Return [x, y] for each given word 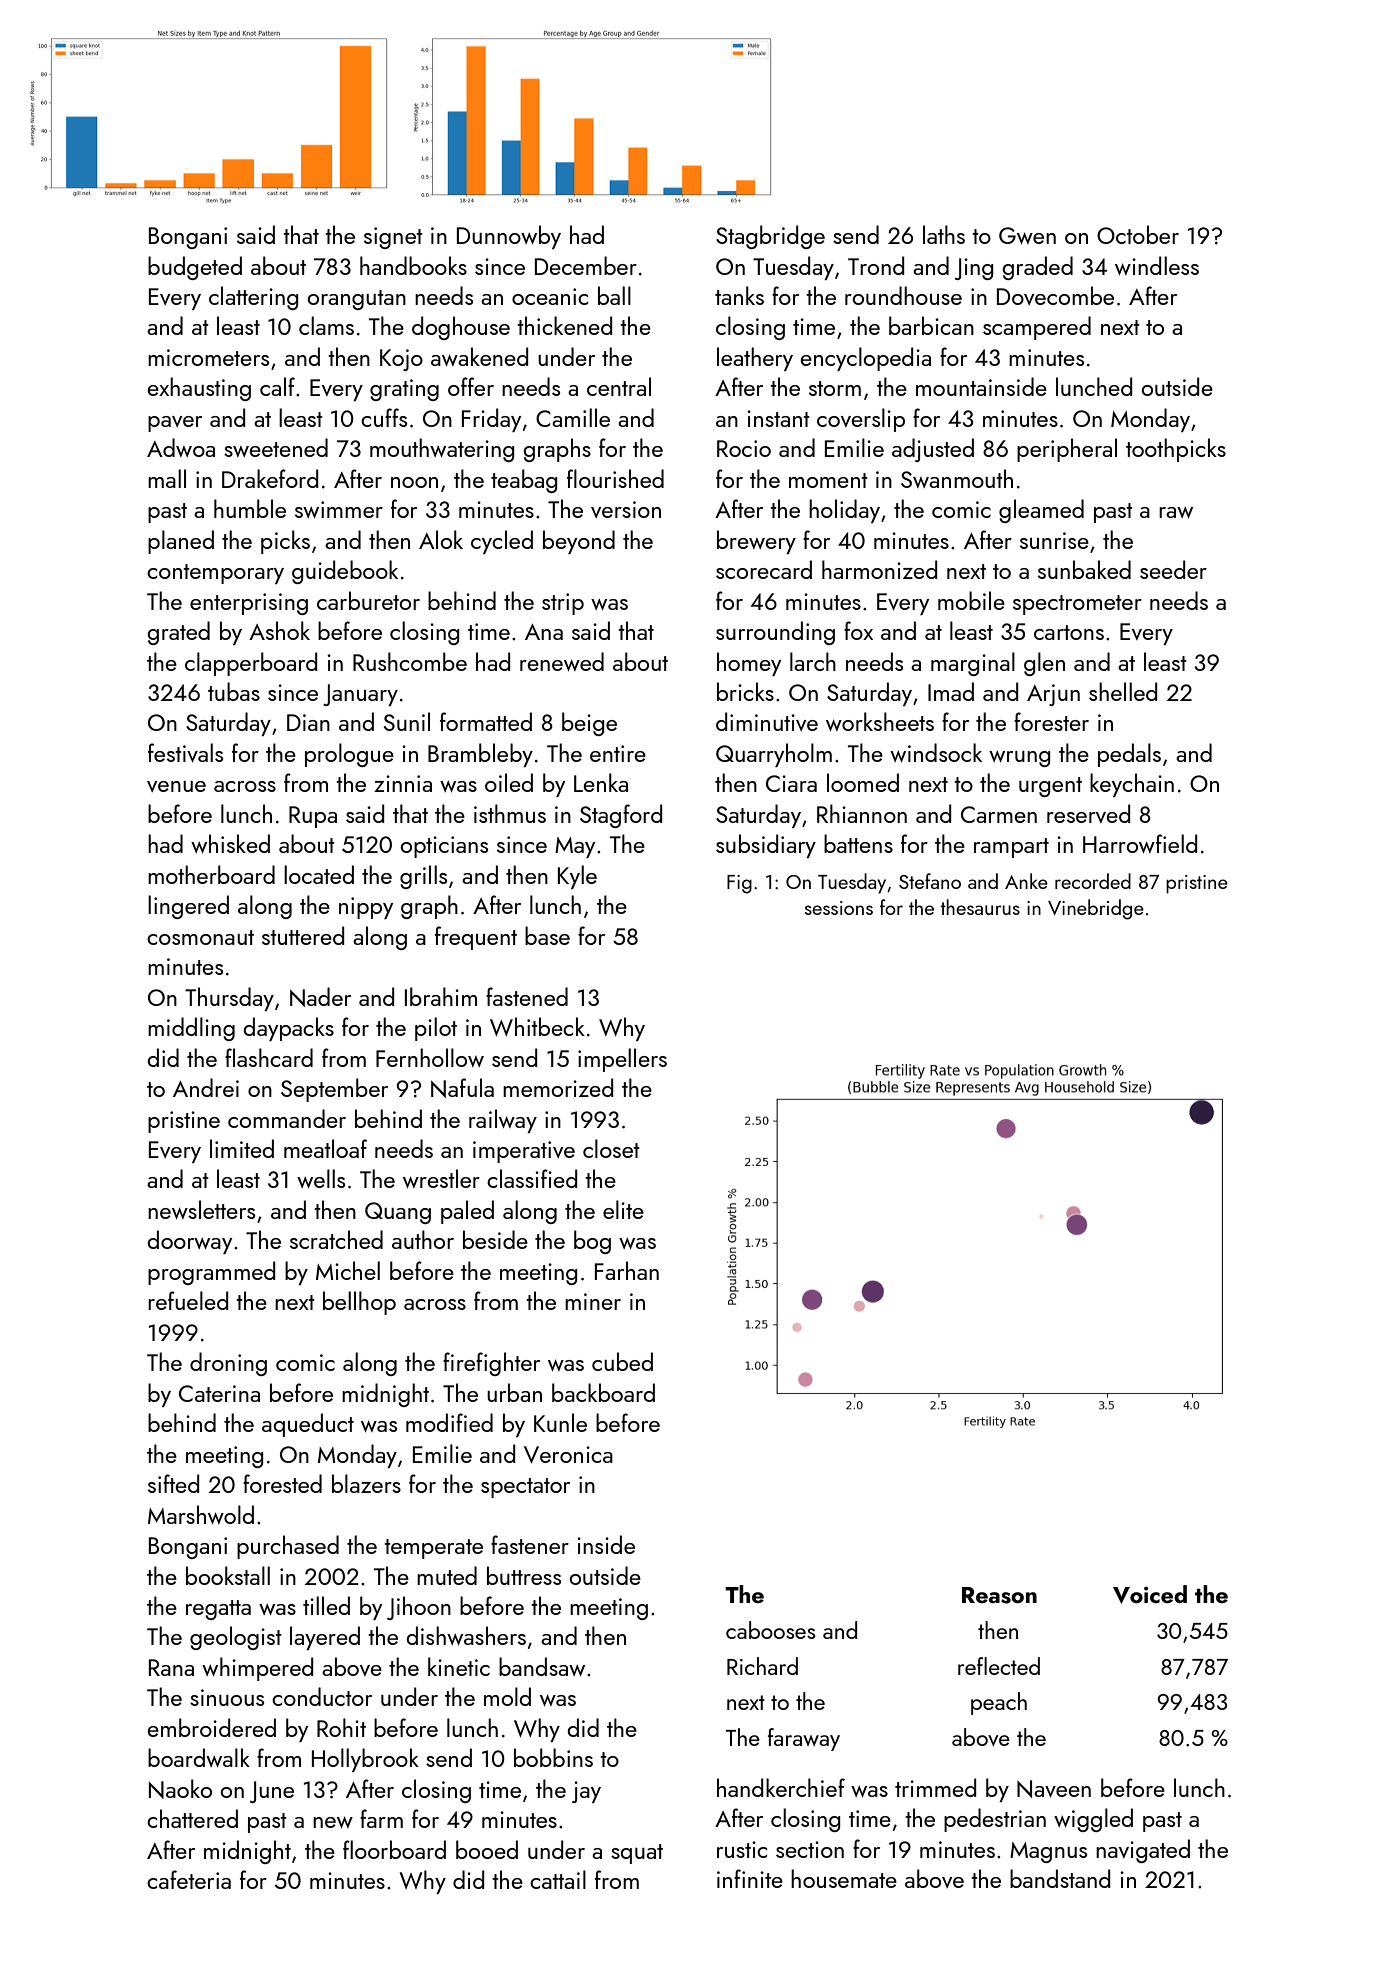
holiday [844, 511]
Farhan [627, 1270]
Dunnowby [509, 237]
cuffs [384, 417]
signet [393, 238]
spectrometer [1077, 605]
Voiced [1150, 1594]
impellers [622, 1060]
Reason [999, 1595]
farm [381, 1818]
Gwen [1027, 235]
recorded [1093, 881]
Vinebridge [1096, 909]
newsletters [201, 1209]
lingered [188, 907]
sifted [173, 1483]
